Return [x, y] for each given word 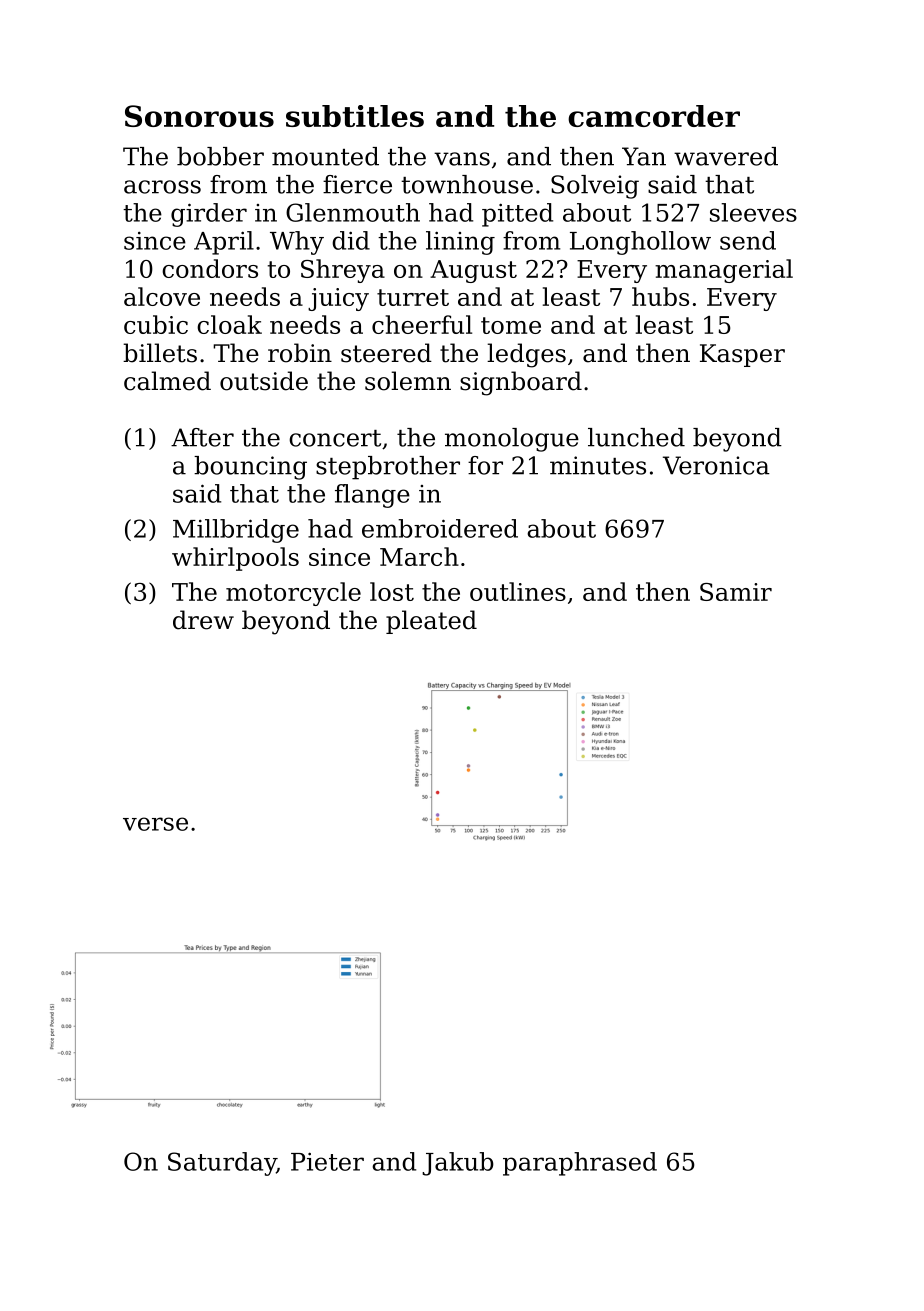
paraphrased [580, 1164]
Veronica [716, 465]
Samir [736, 592]
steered [386, 353]
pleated [431, 622]
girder [209, 215]
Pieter [327, 1161]
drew [203, 620]
